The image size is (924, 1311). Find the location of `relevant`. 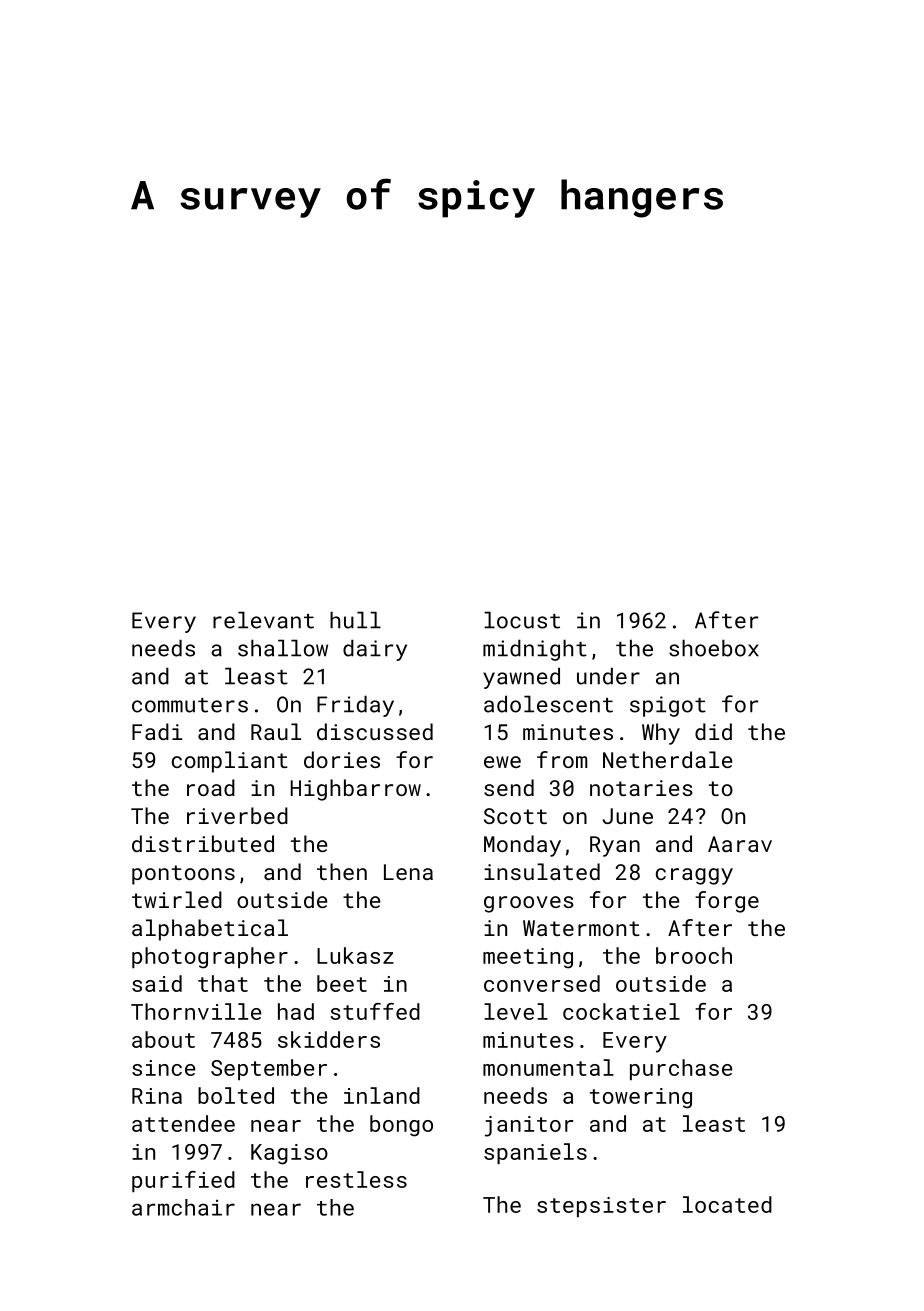

relevant is located at coordinates (263, 620).
